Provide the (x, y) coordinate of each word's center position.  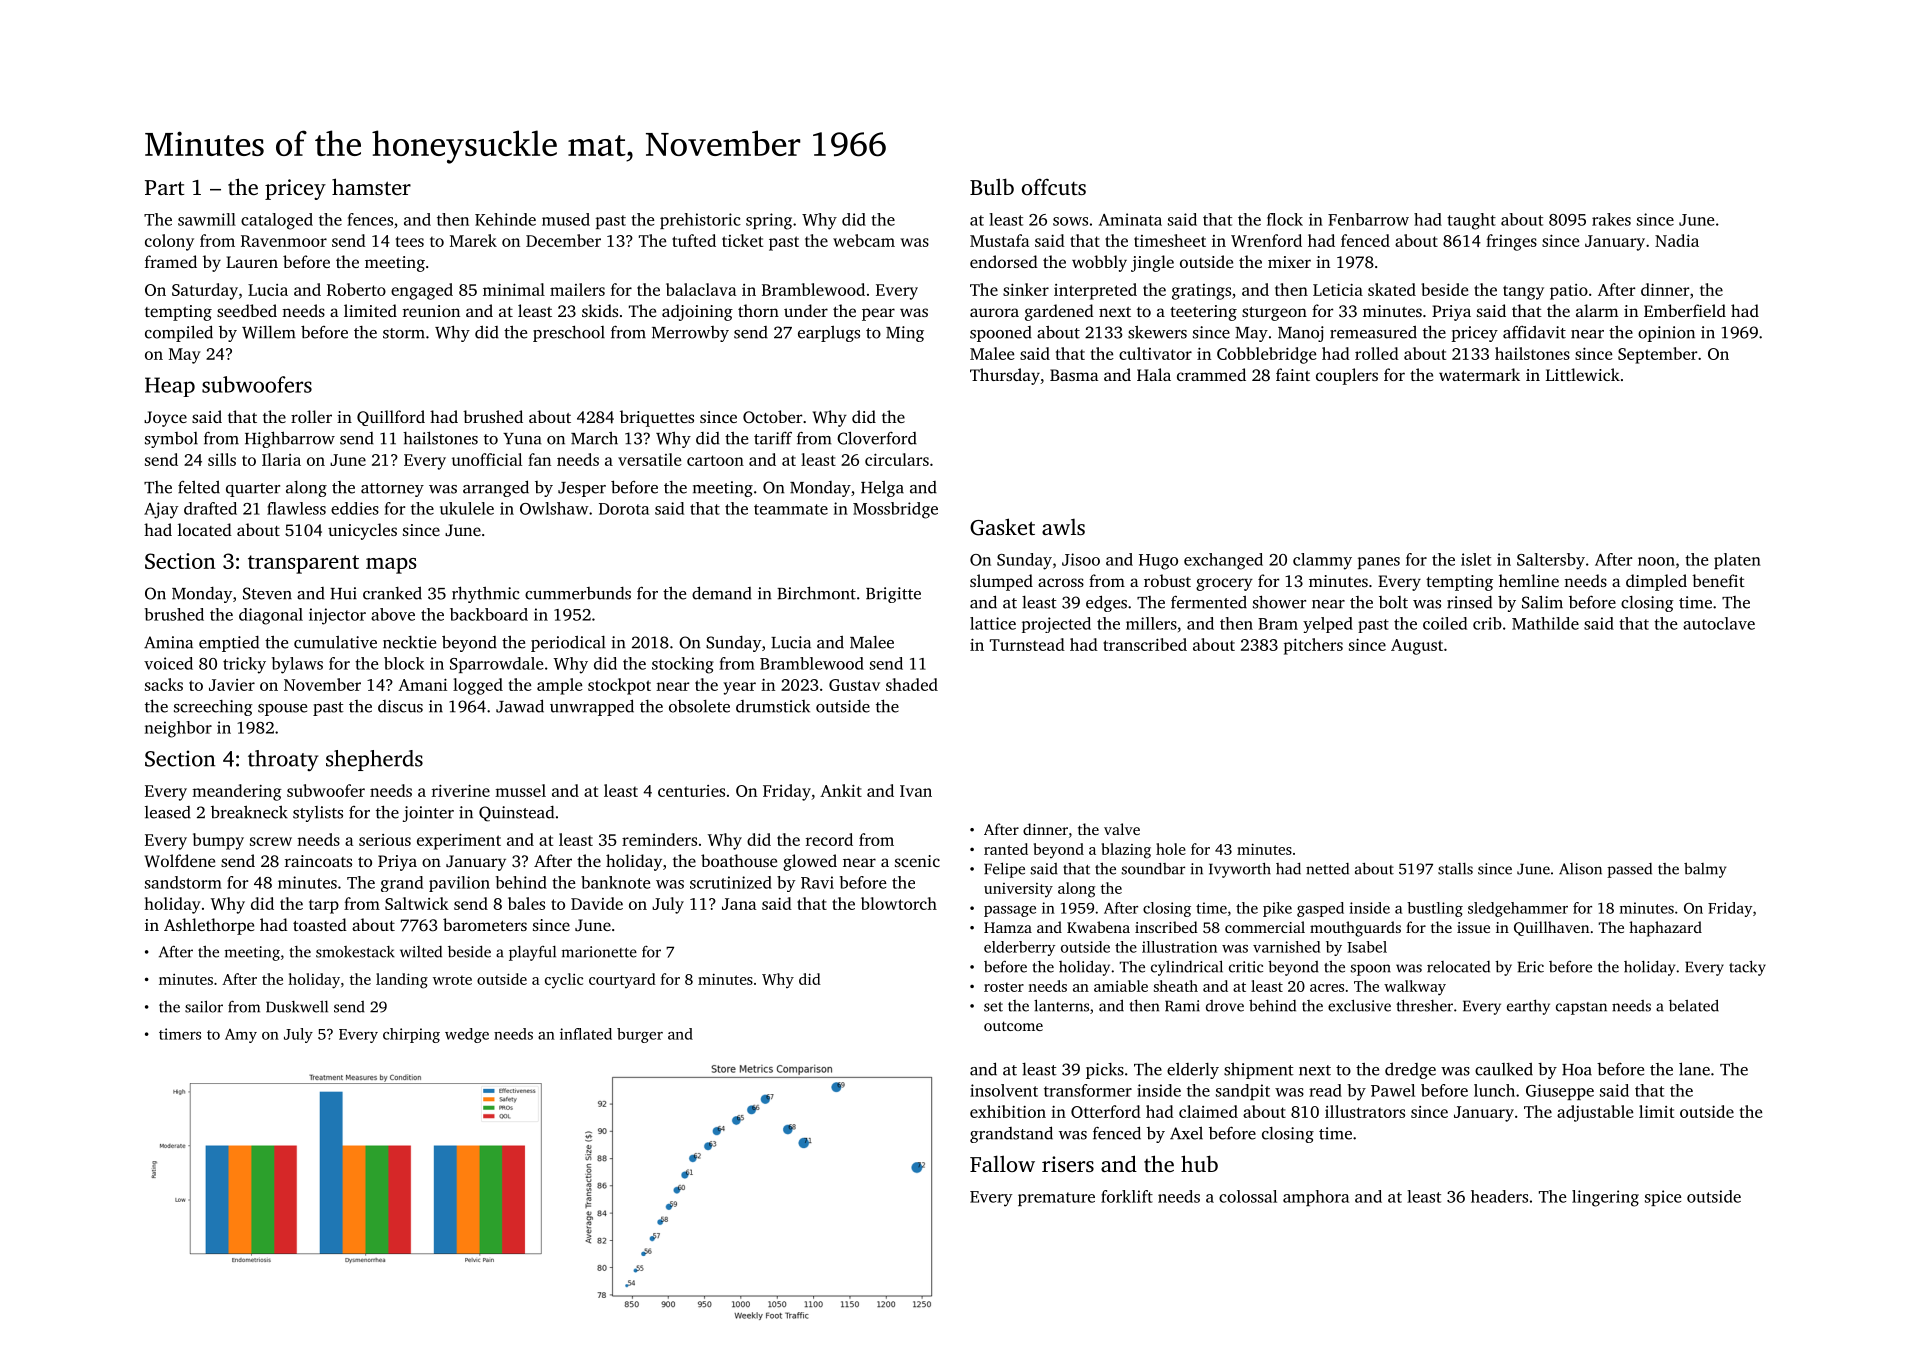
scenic (917, 861)
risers (1068, 1164)
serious (385, 840)
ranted (1006, 849)
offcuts (1054, 186)
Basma (1074, 375)
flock (1285, 219)
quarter (253, 490)
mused (566, 219)
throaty (283, 760)
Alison (1580, 869)
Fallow (1002, 1163)
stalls (1455, 869)
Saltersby (1551, 561)
